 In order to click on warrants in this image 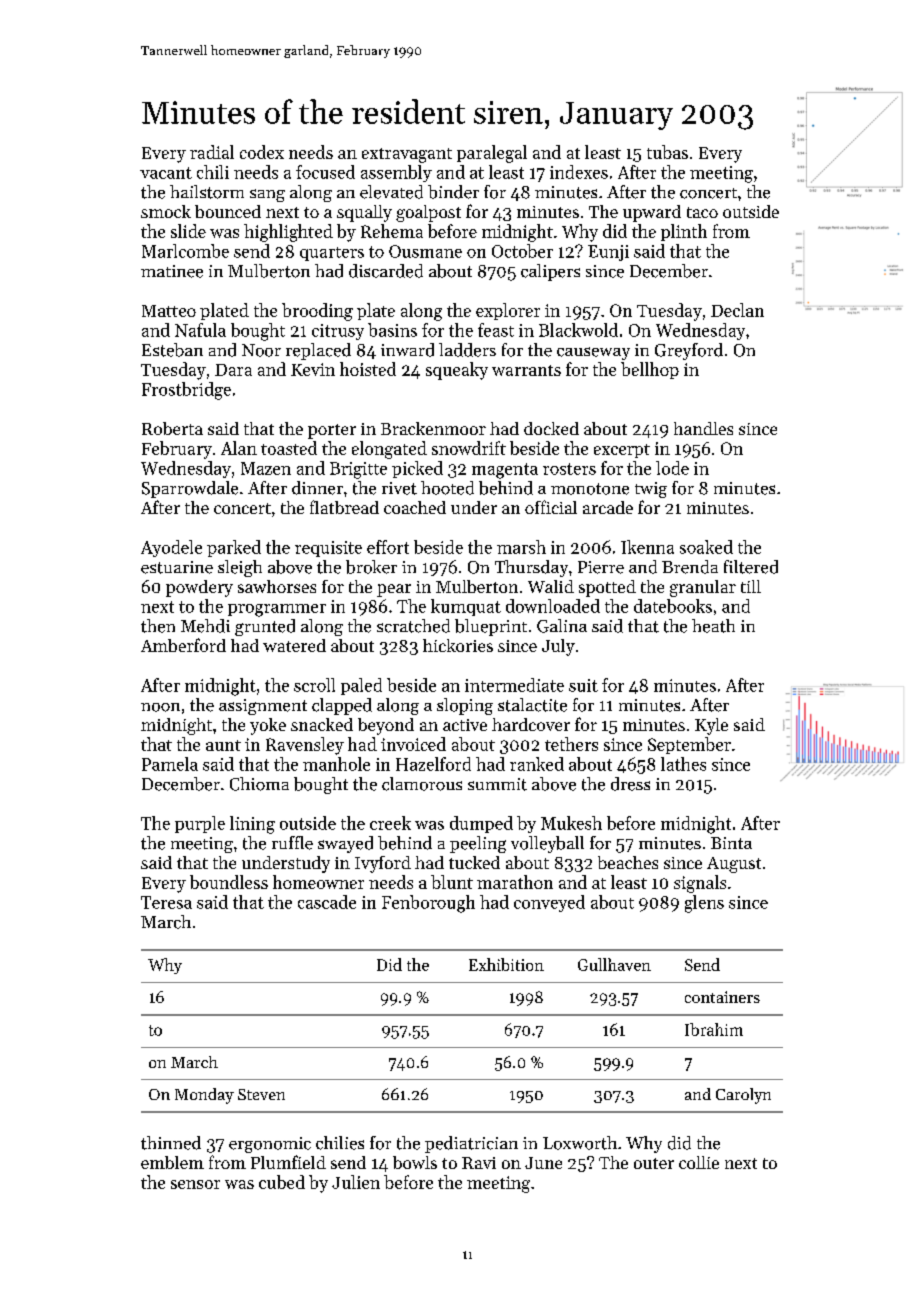, I will do `click(526, 370)`.
